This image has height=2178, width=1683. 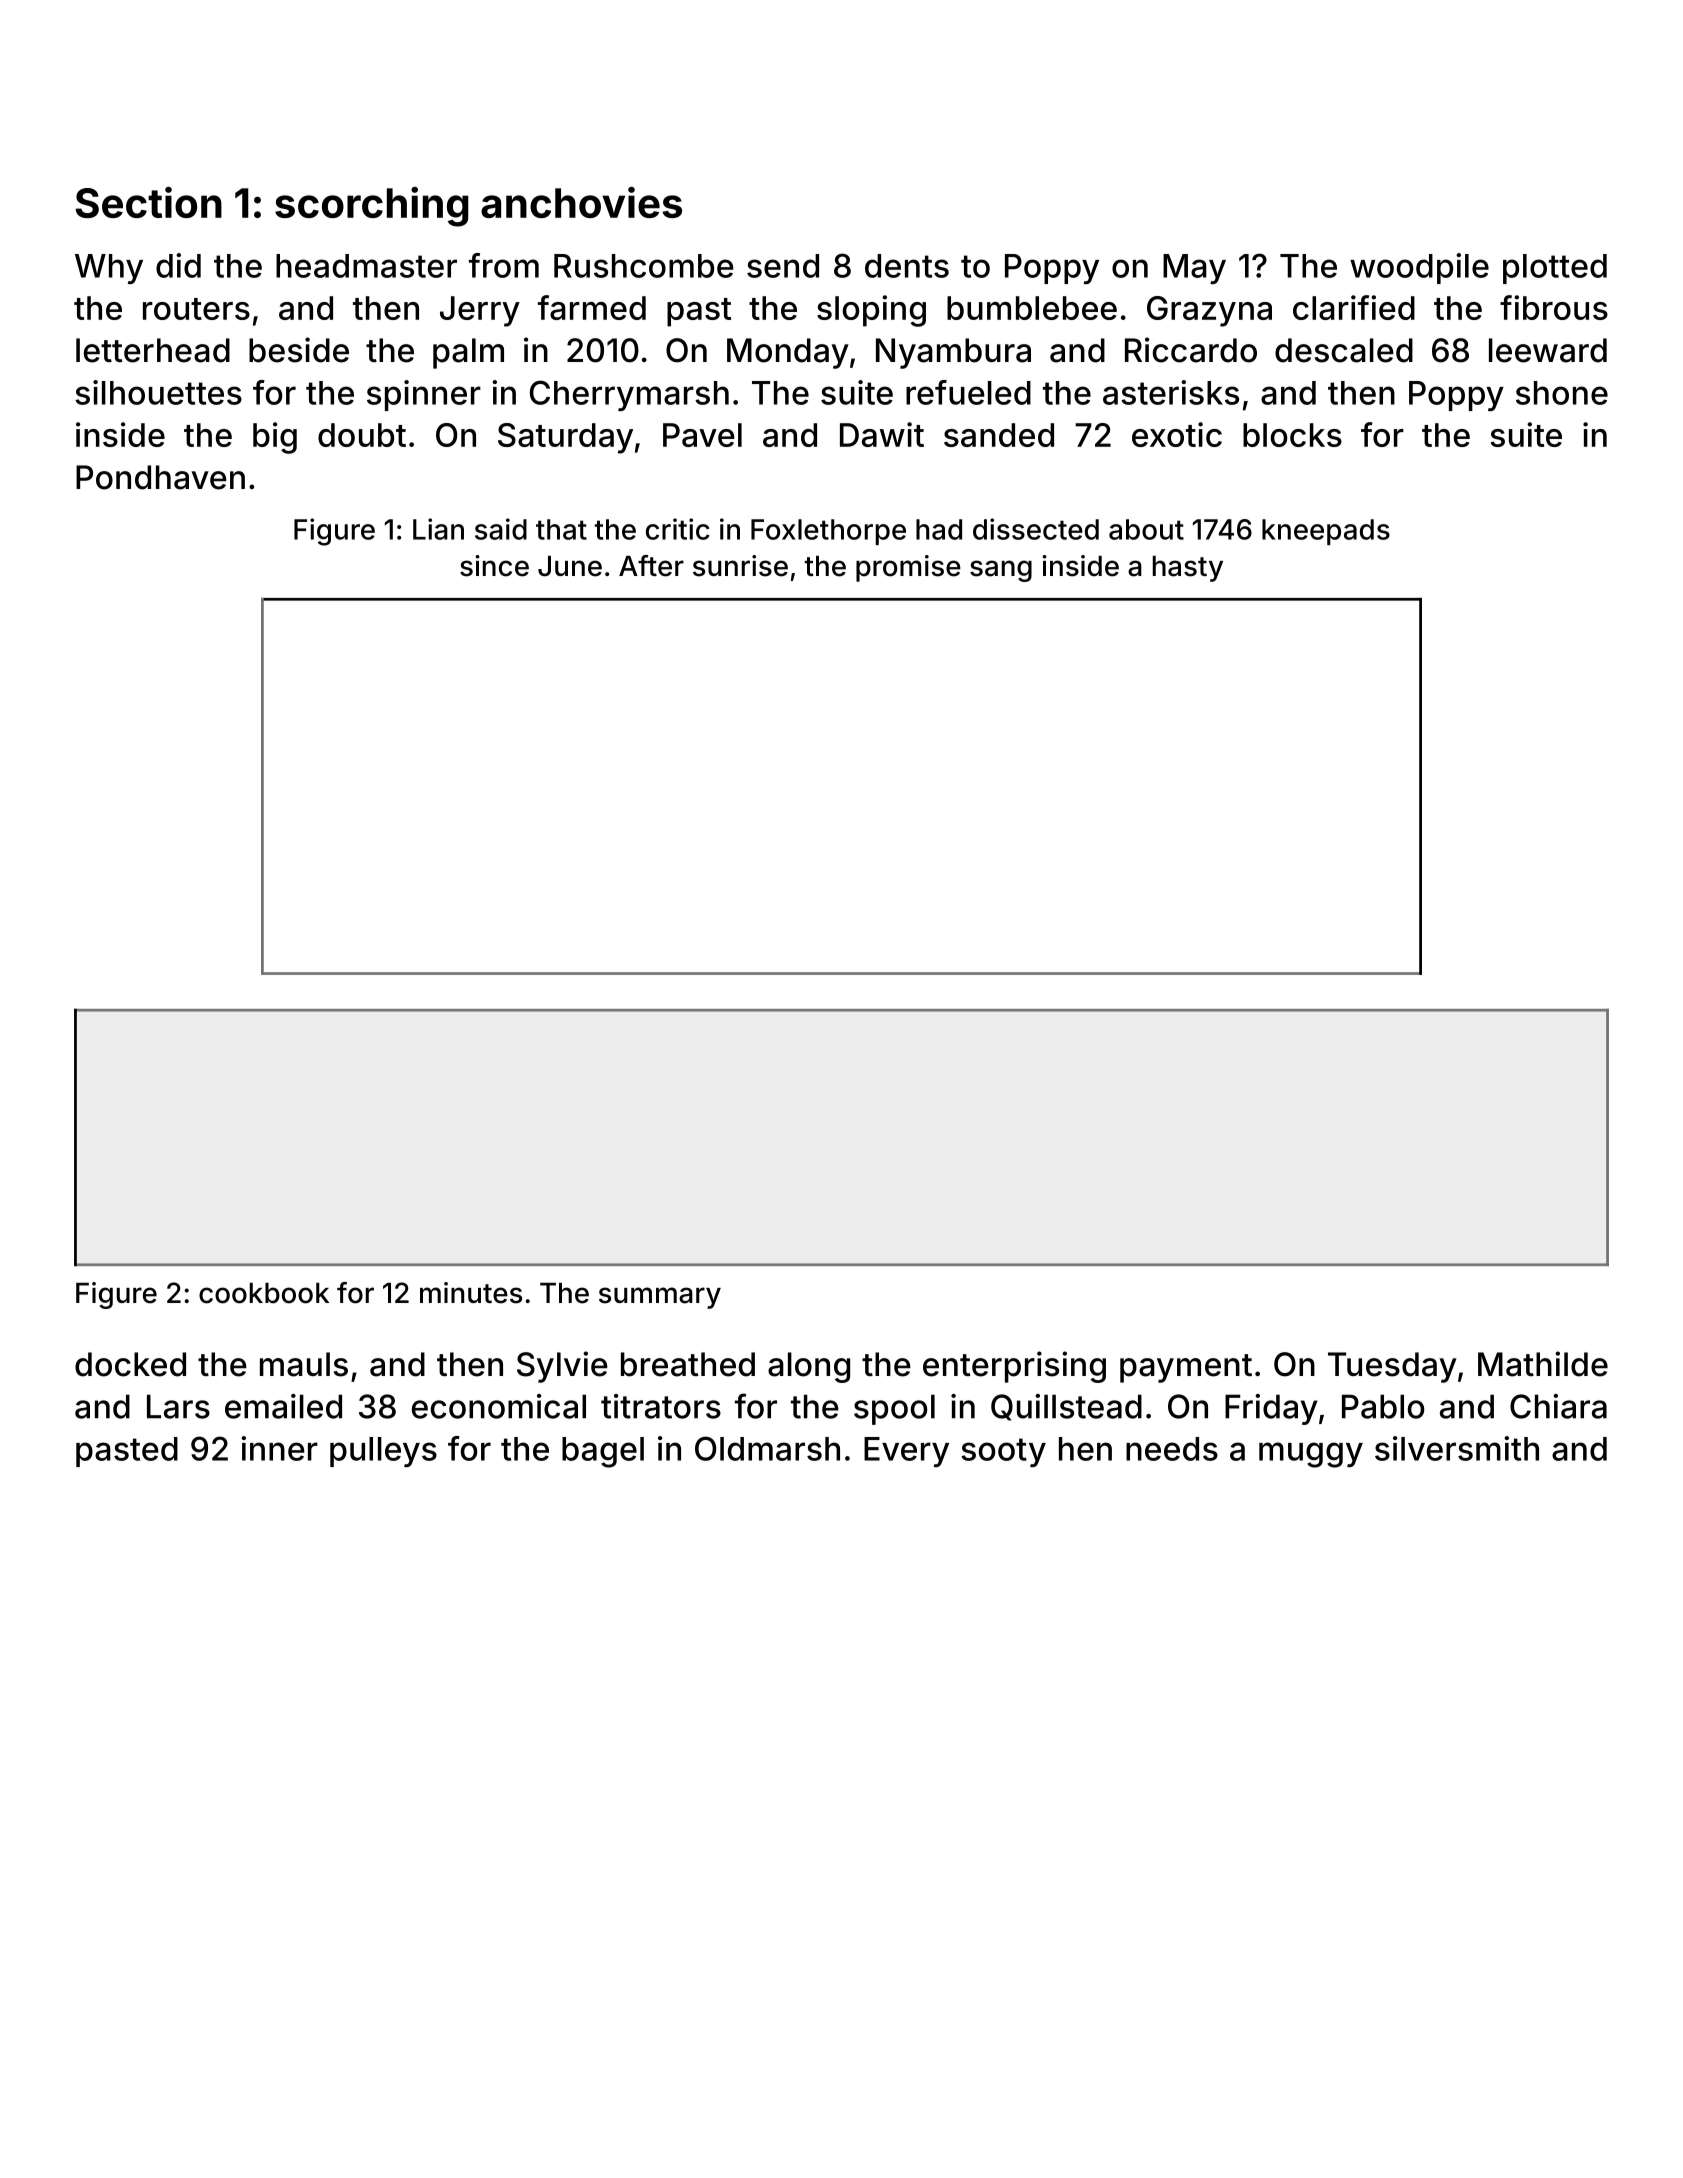 What do you see at coordinates (471, 1293) in the image?
I see `minutes` at bounding box center [471, 1293].
